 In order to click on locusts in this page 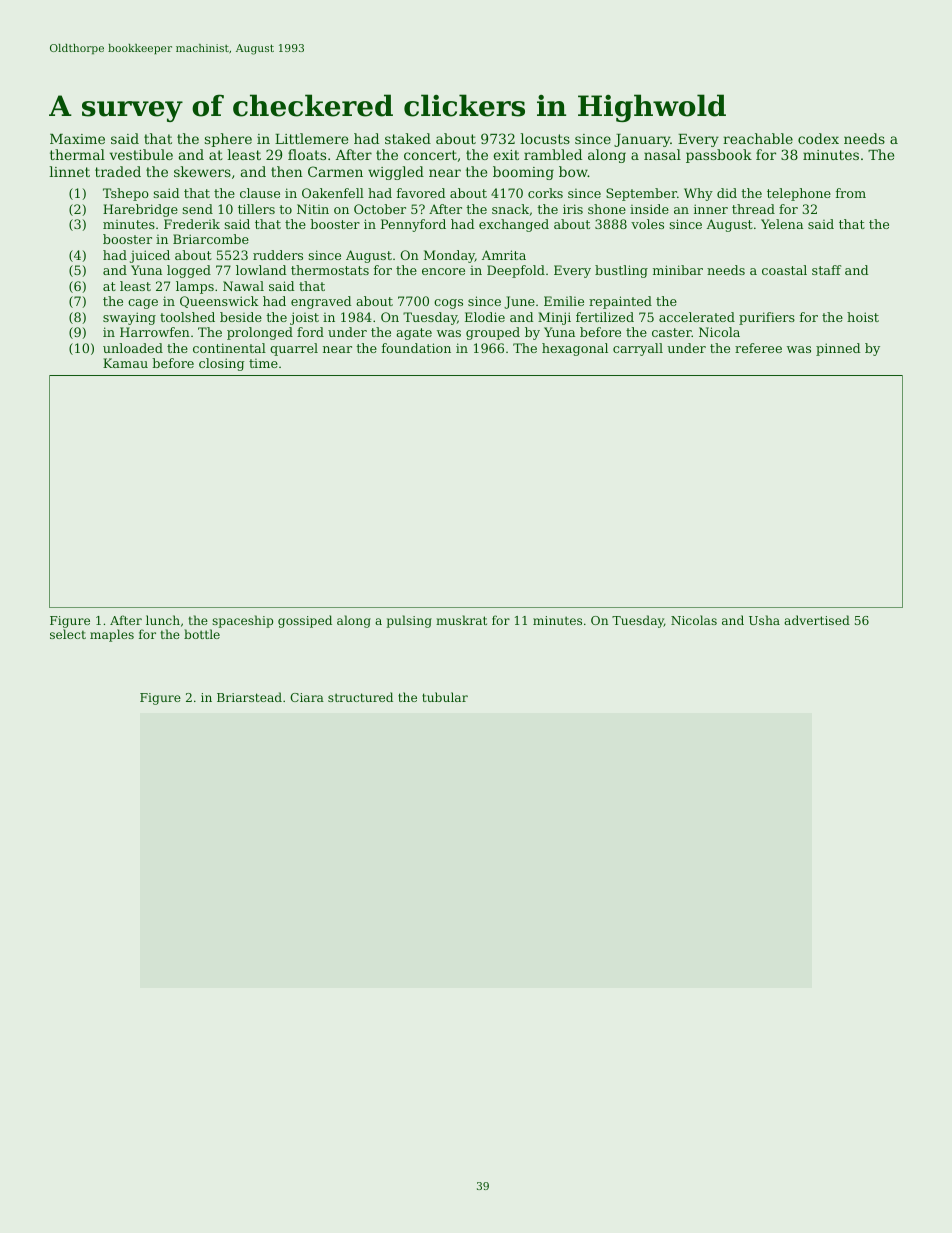, I will do `click(545, 138)`.
